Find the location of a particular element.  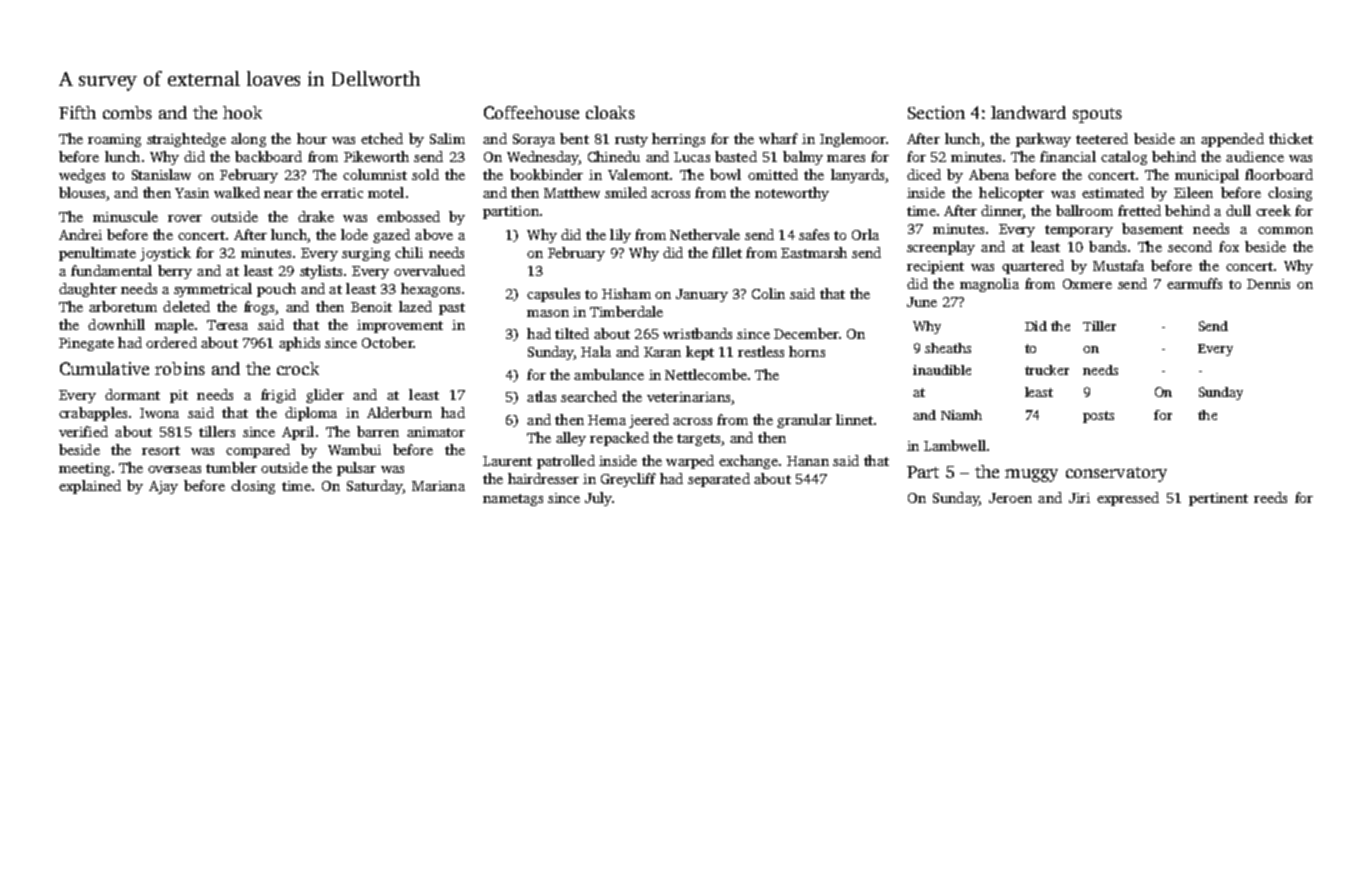

downhill is located at coordinates (116, 324).
